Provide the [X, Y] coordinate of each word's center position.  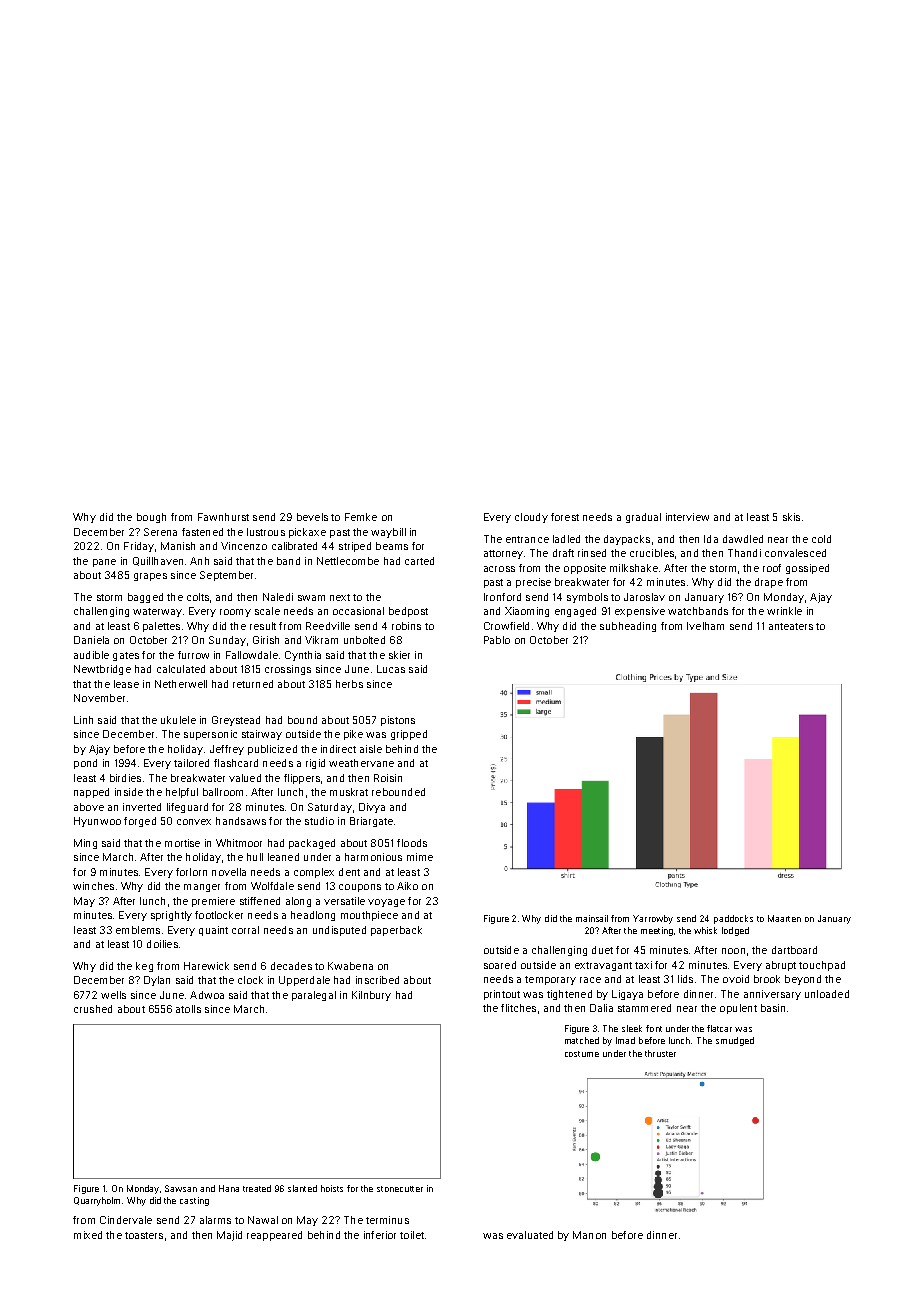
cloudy [531, 518]
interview [687, 517]
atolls [188, 1009]
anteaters [791, 626]
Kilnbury [371, 996]
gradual [643, 518]
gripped [409, 735]
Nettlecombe [348, 561]
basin [773, 1008]
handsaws [241, 821]
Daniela [91, 640]
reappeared [274, 1236]
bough [151, 518]
